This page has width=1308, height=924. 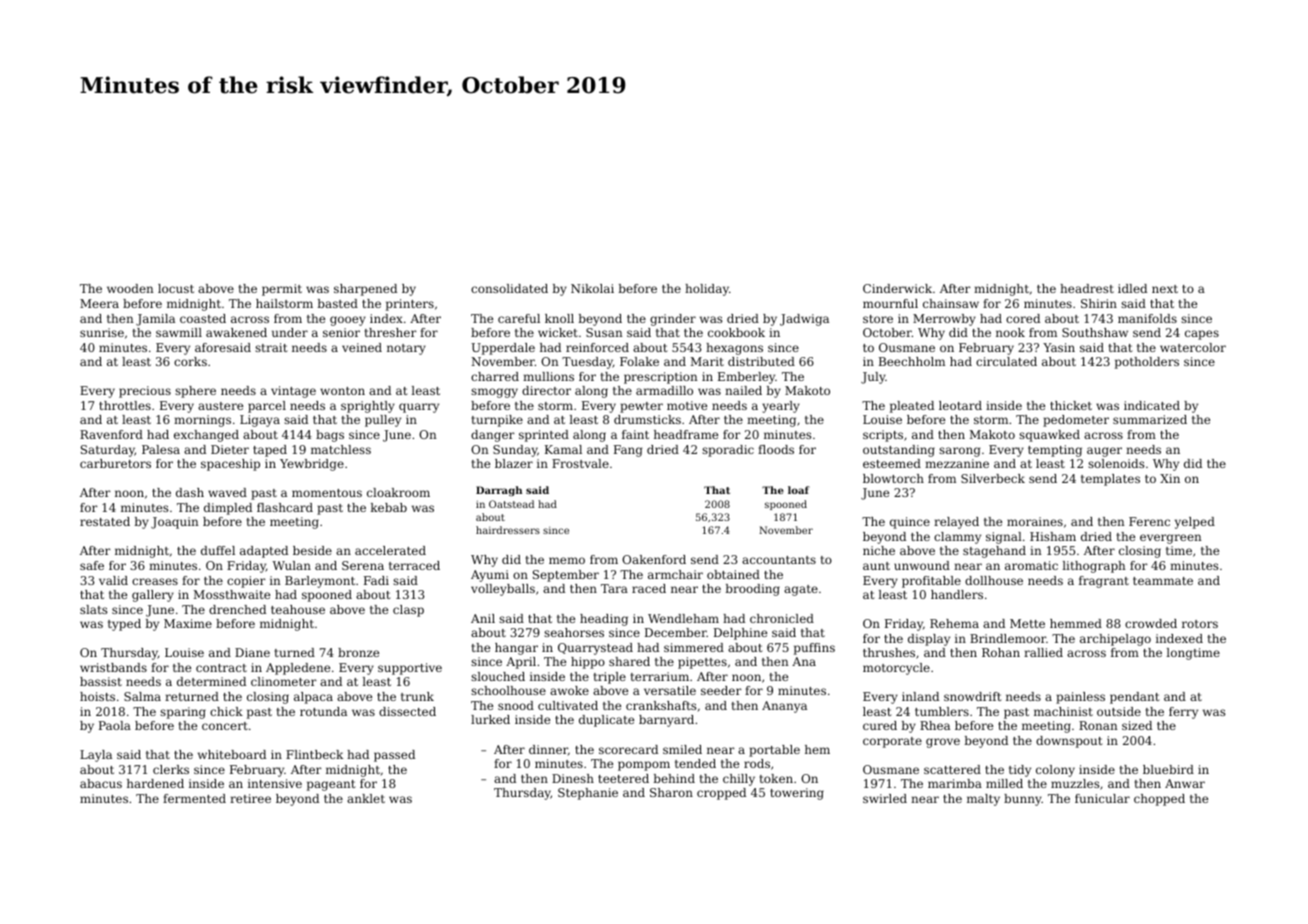 I want to click on Stephanie, so click(x=588, y=794).
